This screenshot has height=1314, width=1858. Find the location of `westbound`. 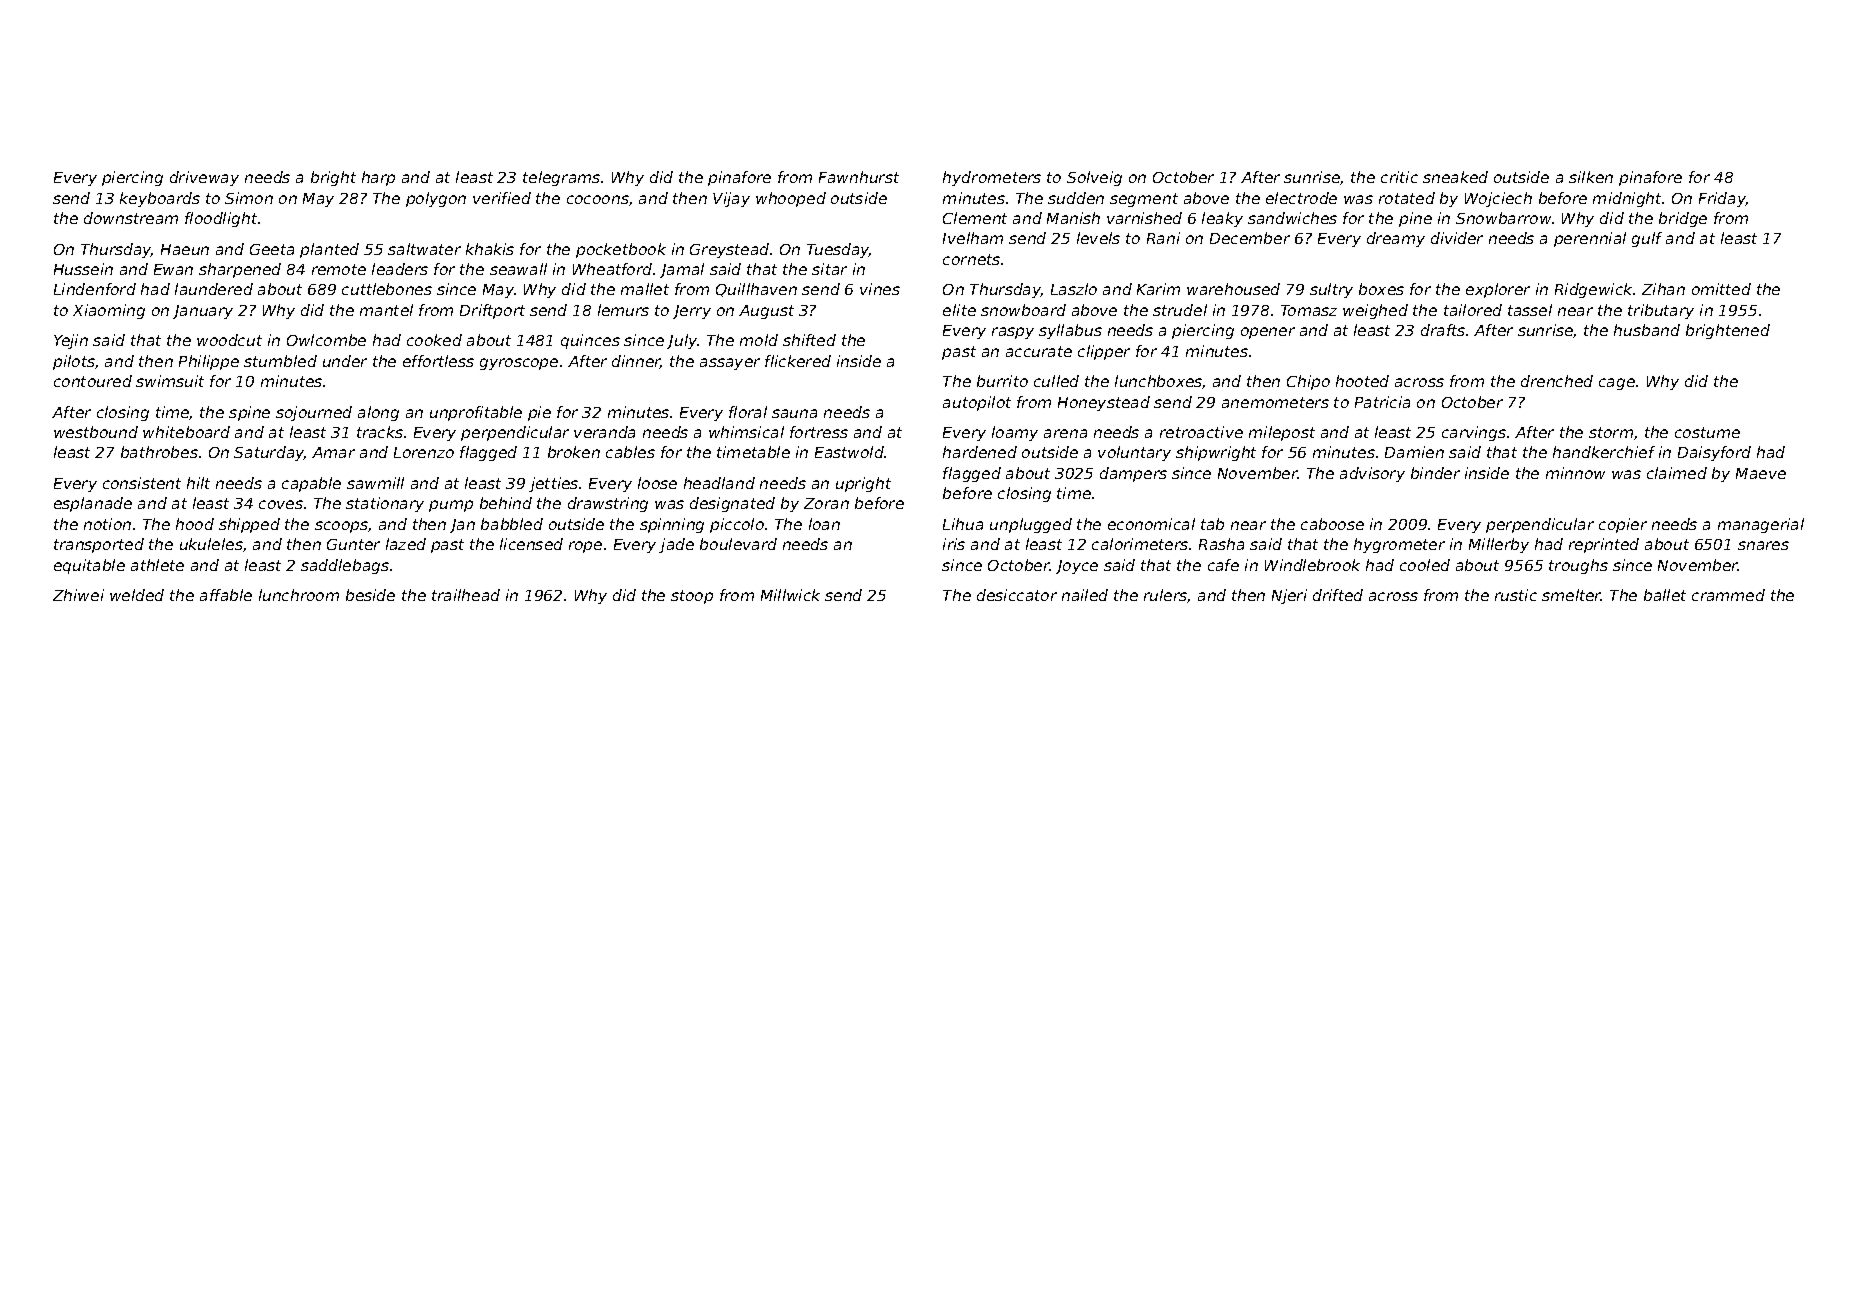

westbound is located at coordinates (96, 432).
